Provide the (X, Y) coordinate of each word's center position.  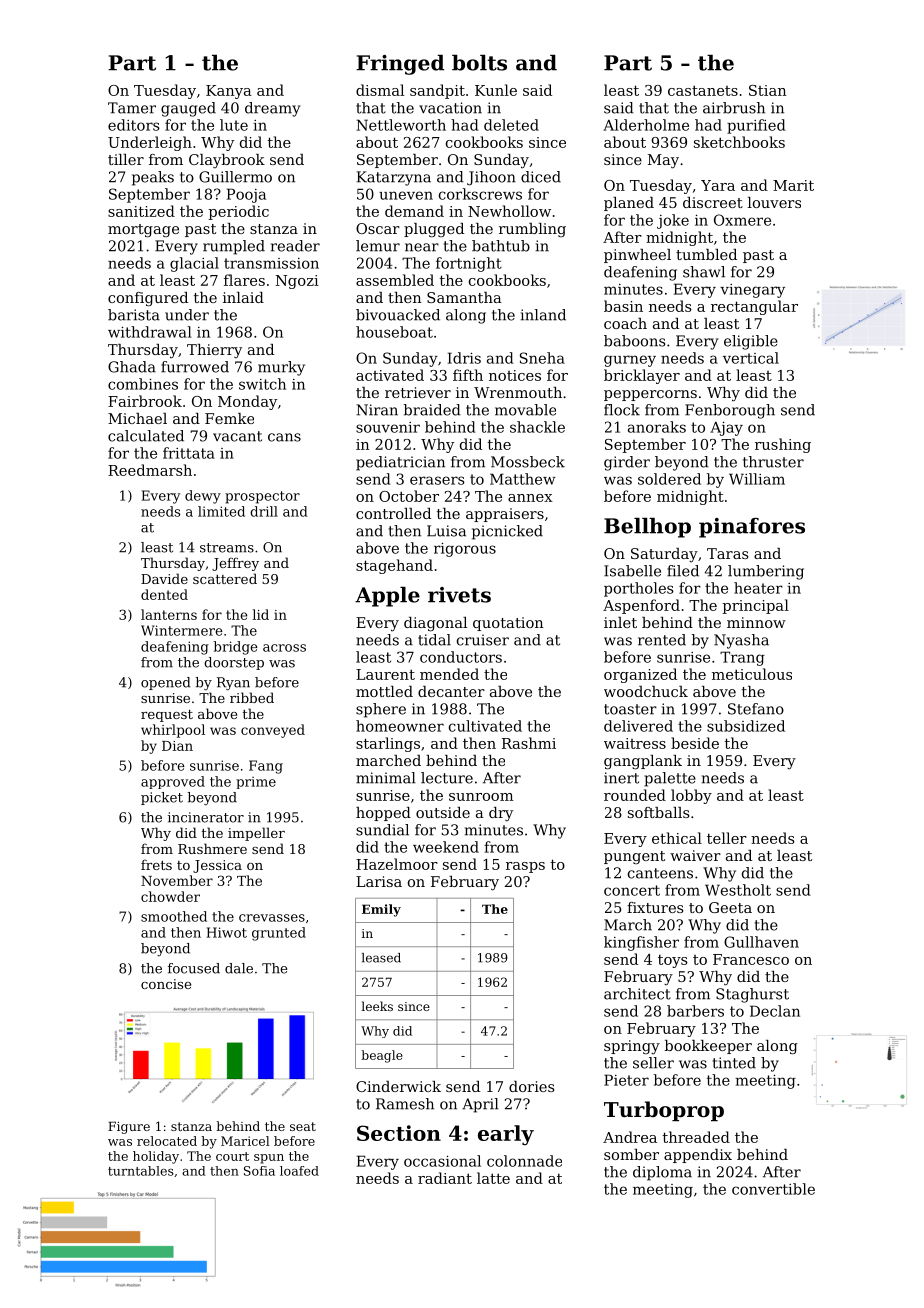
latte (493, 1178)
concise (166, 984)
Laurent (385, 674)
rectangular (754, 307)
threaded (696, 1137)
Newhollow (509, 211)
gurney (630, 361)
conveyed (273, 731)
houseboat (394, 332)
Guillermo (235, 177)
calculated (146, 436)
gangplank (643, 762)
